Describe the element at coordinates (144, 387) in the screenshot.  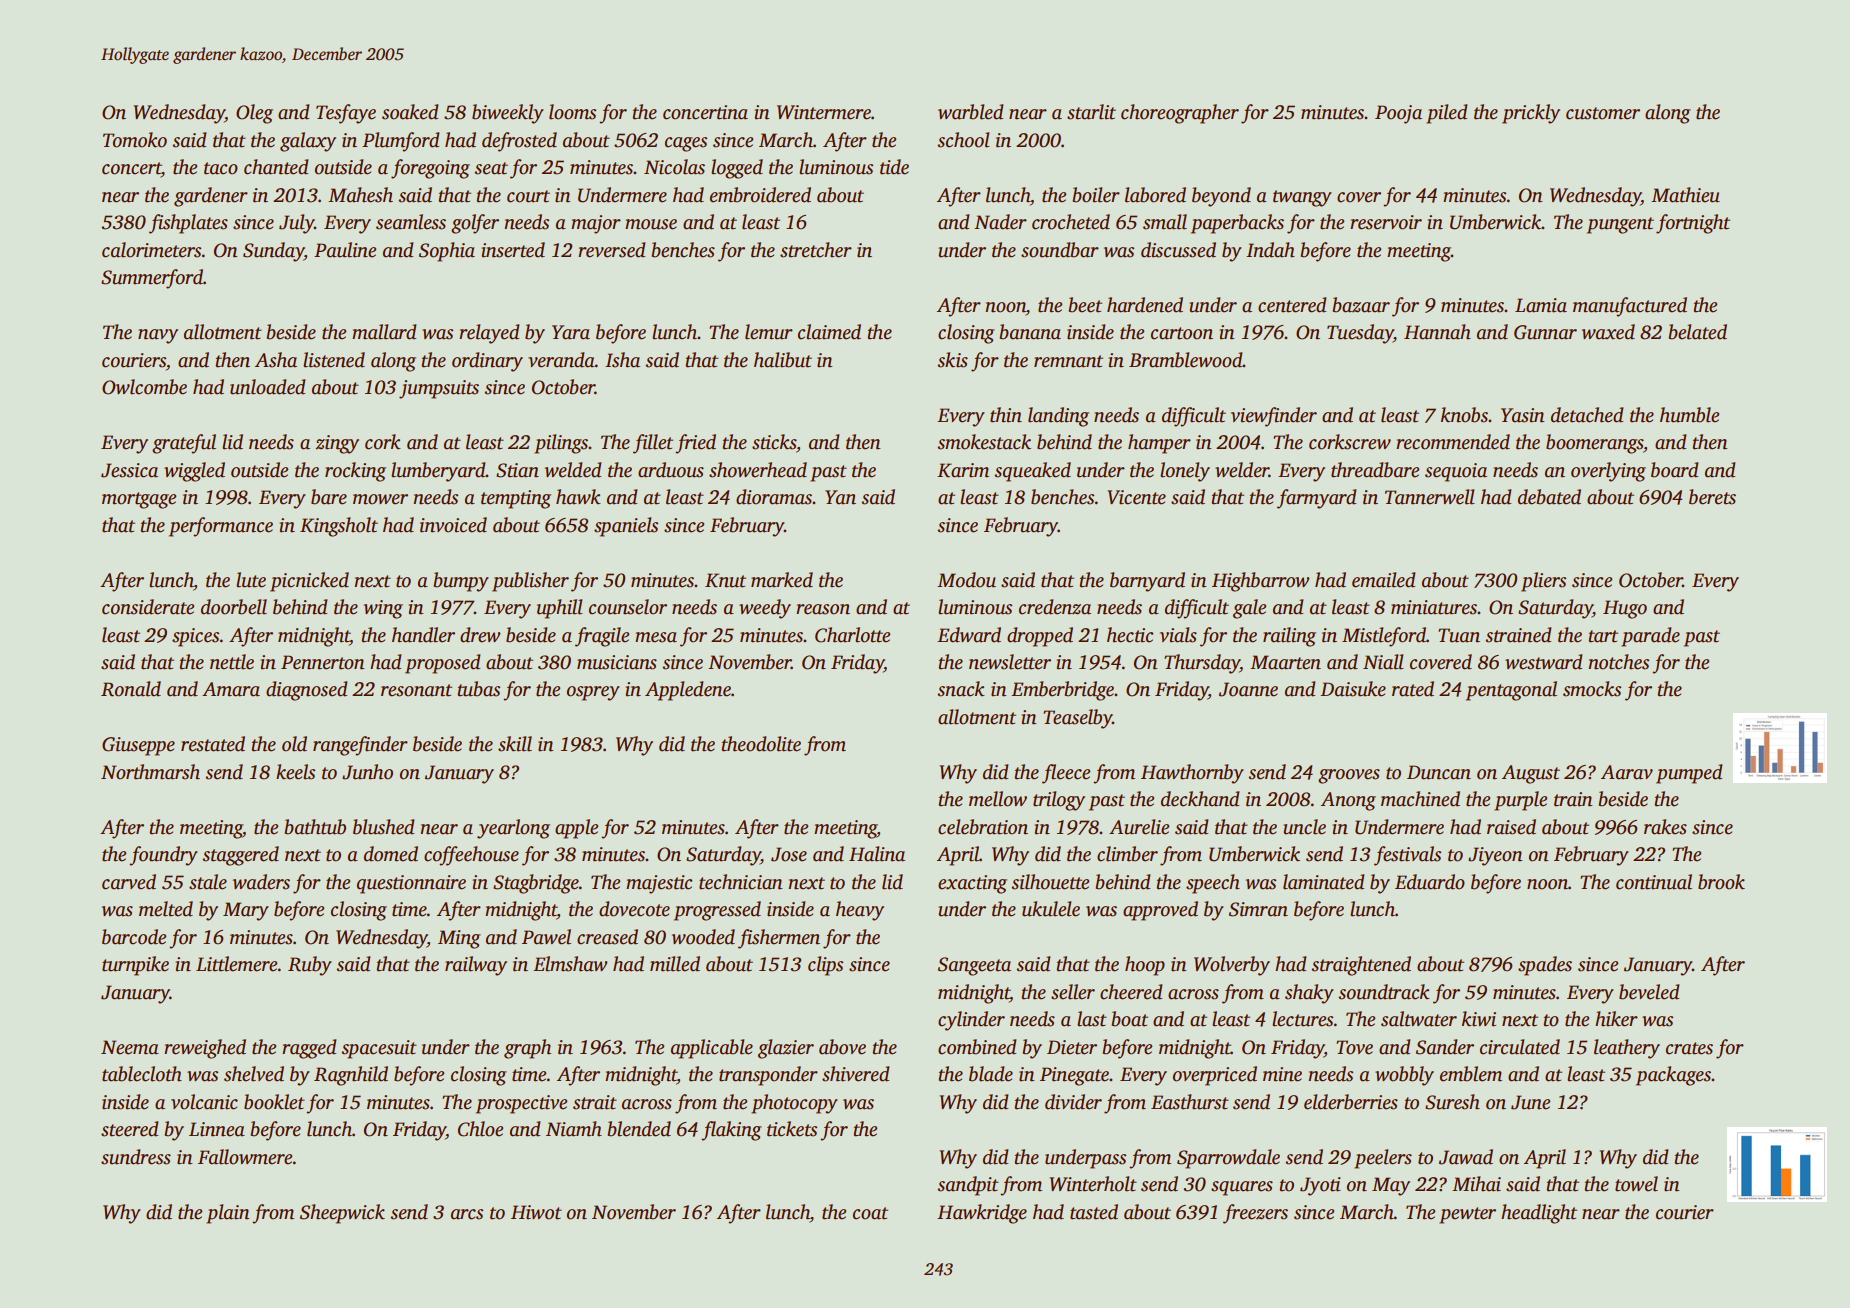
I see `Owlcombe` at that location.
